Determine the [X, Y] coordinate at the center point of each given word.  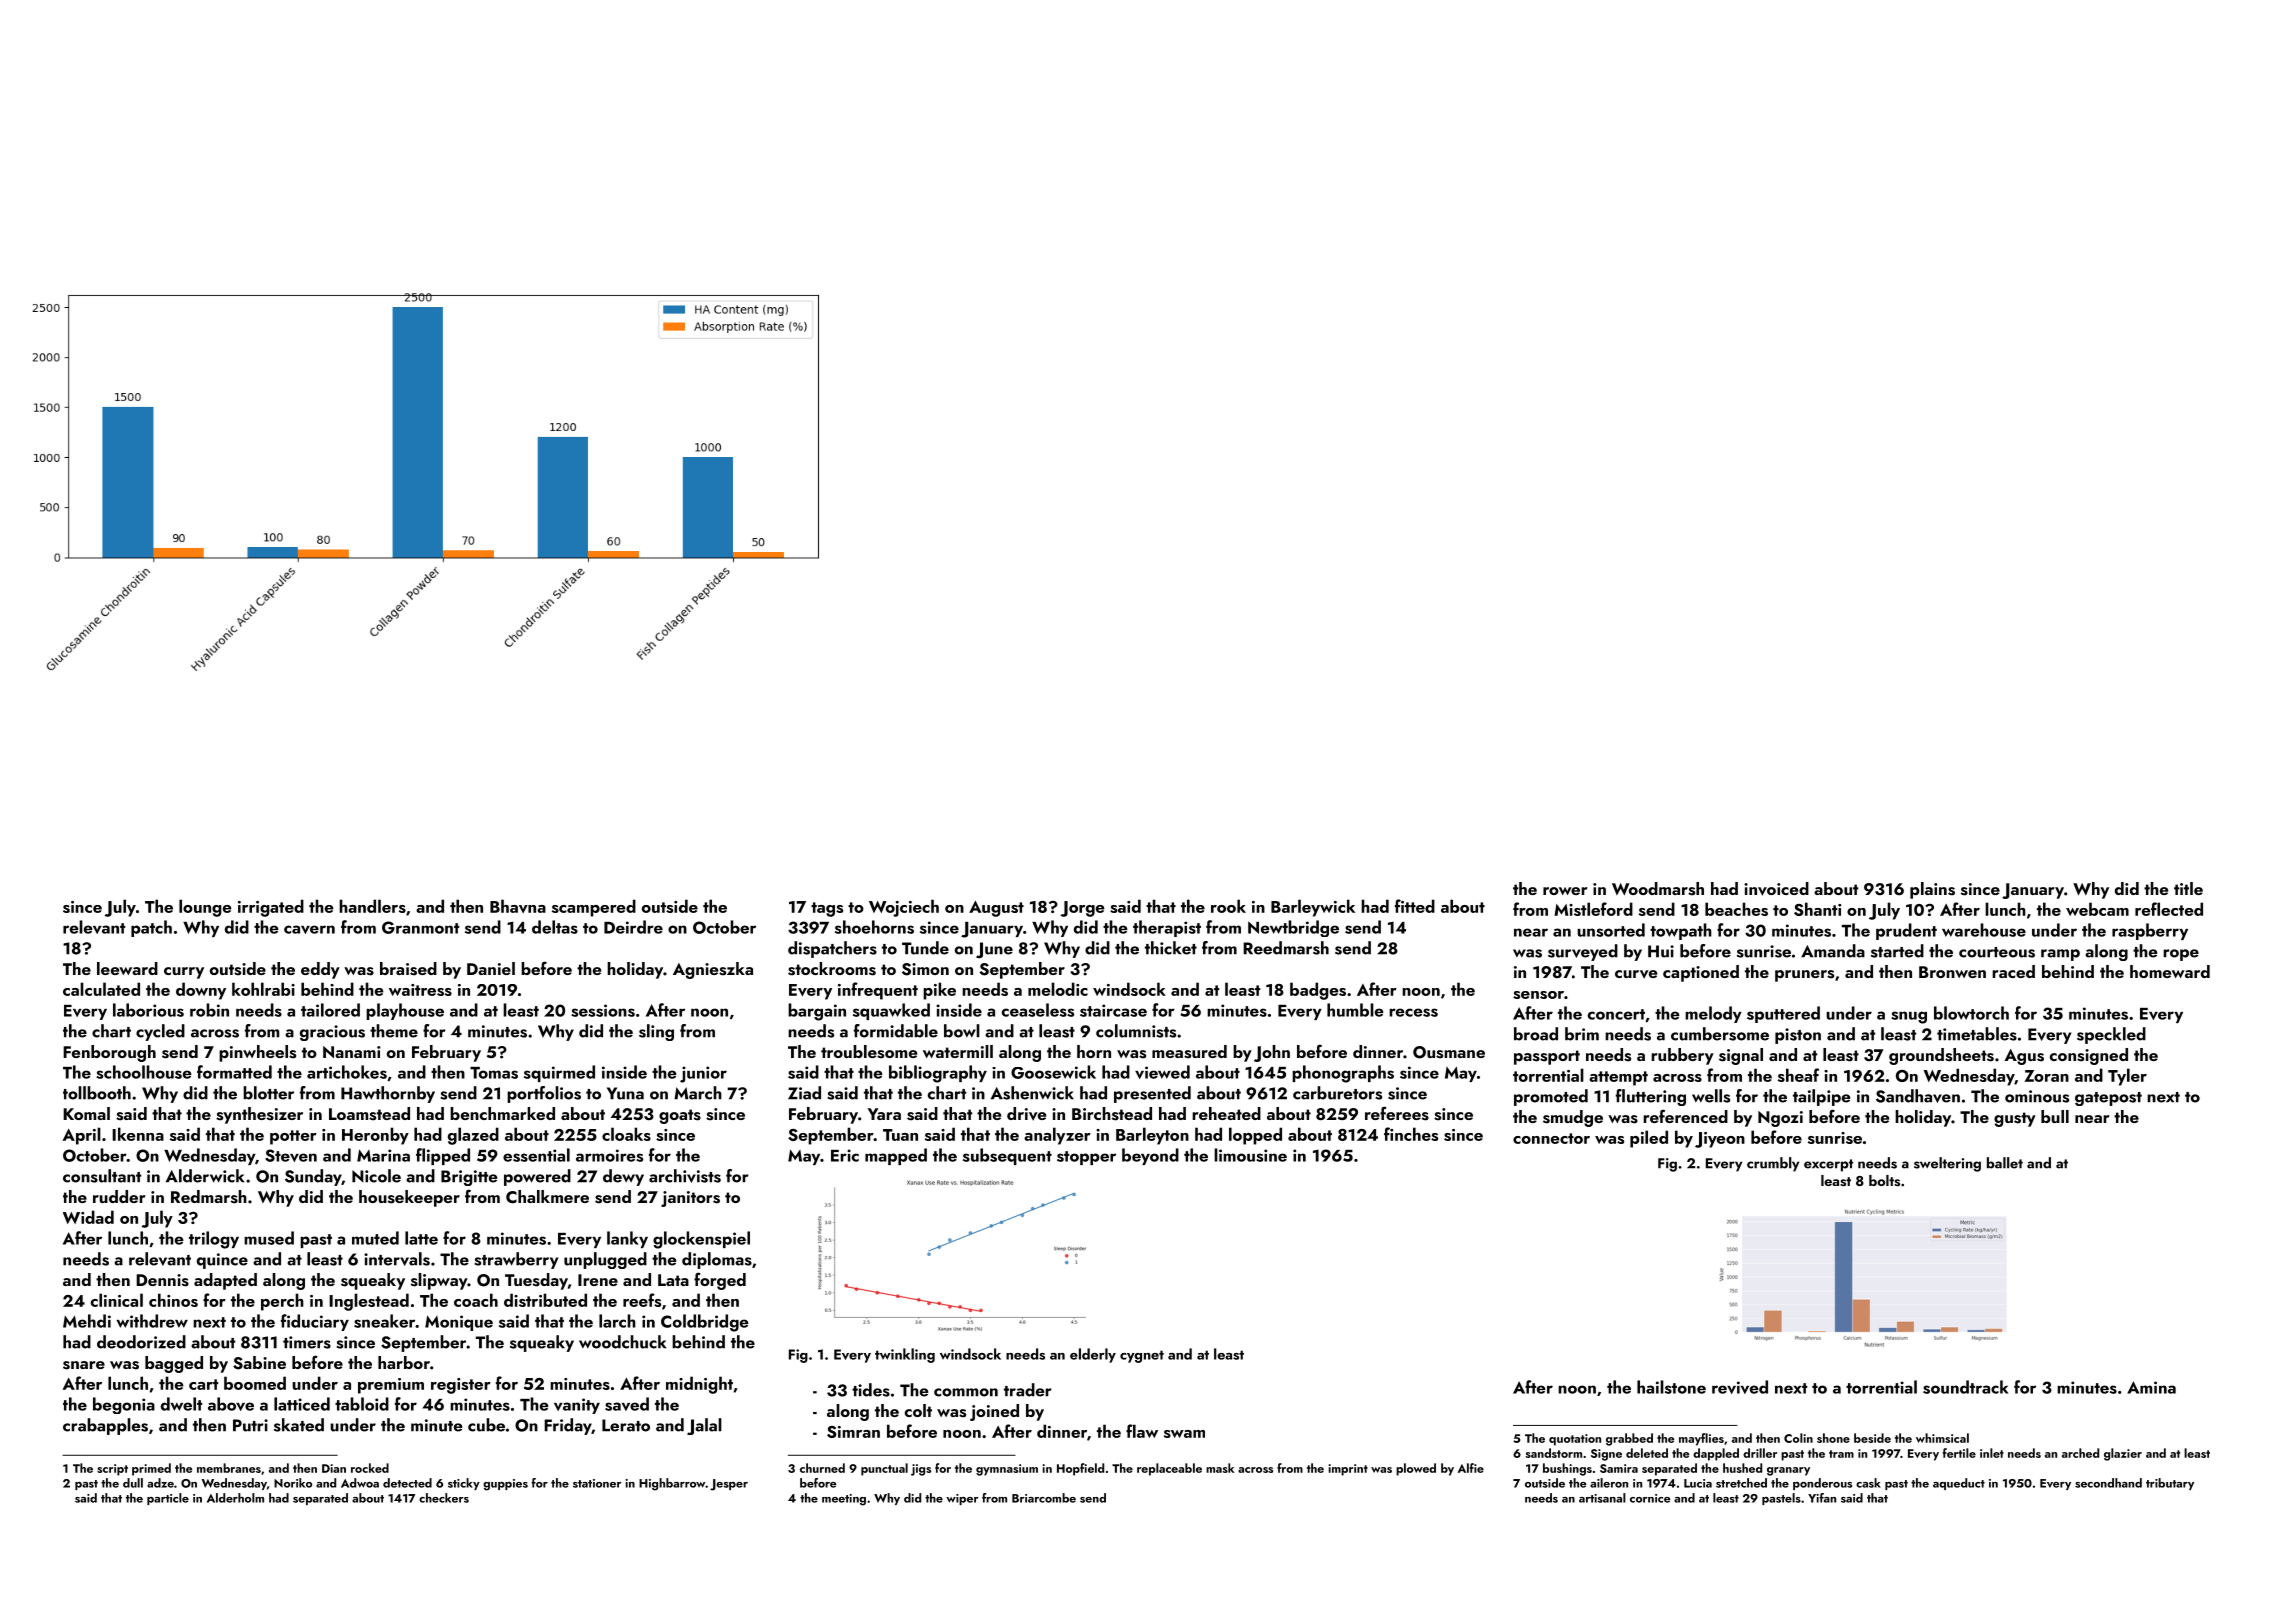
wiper [962, 1499]
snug [1909, 1017]
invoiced [1776, 889]
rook [1228, 906]
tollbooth [97, 1093]
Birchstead [1112, 1114]
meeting [844, 1500]
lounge [205, 908]
